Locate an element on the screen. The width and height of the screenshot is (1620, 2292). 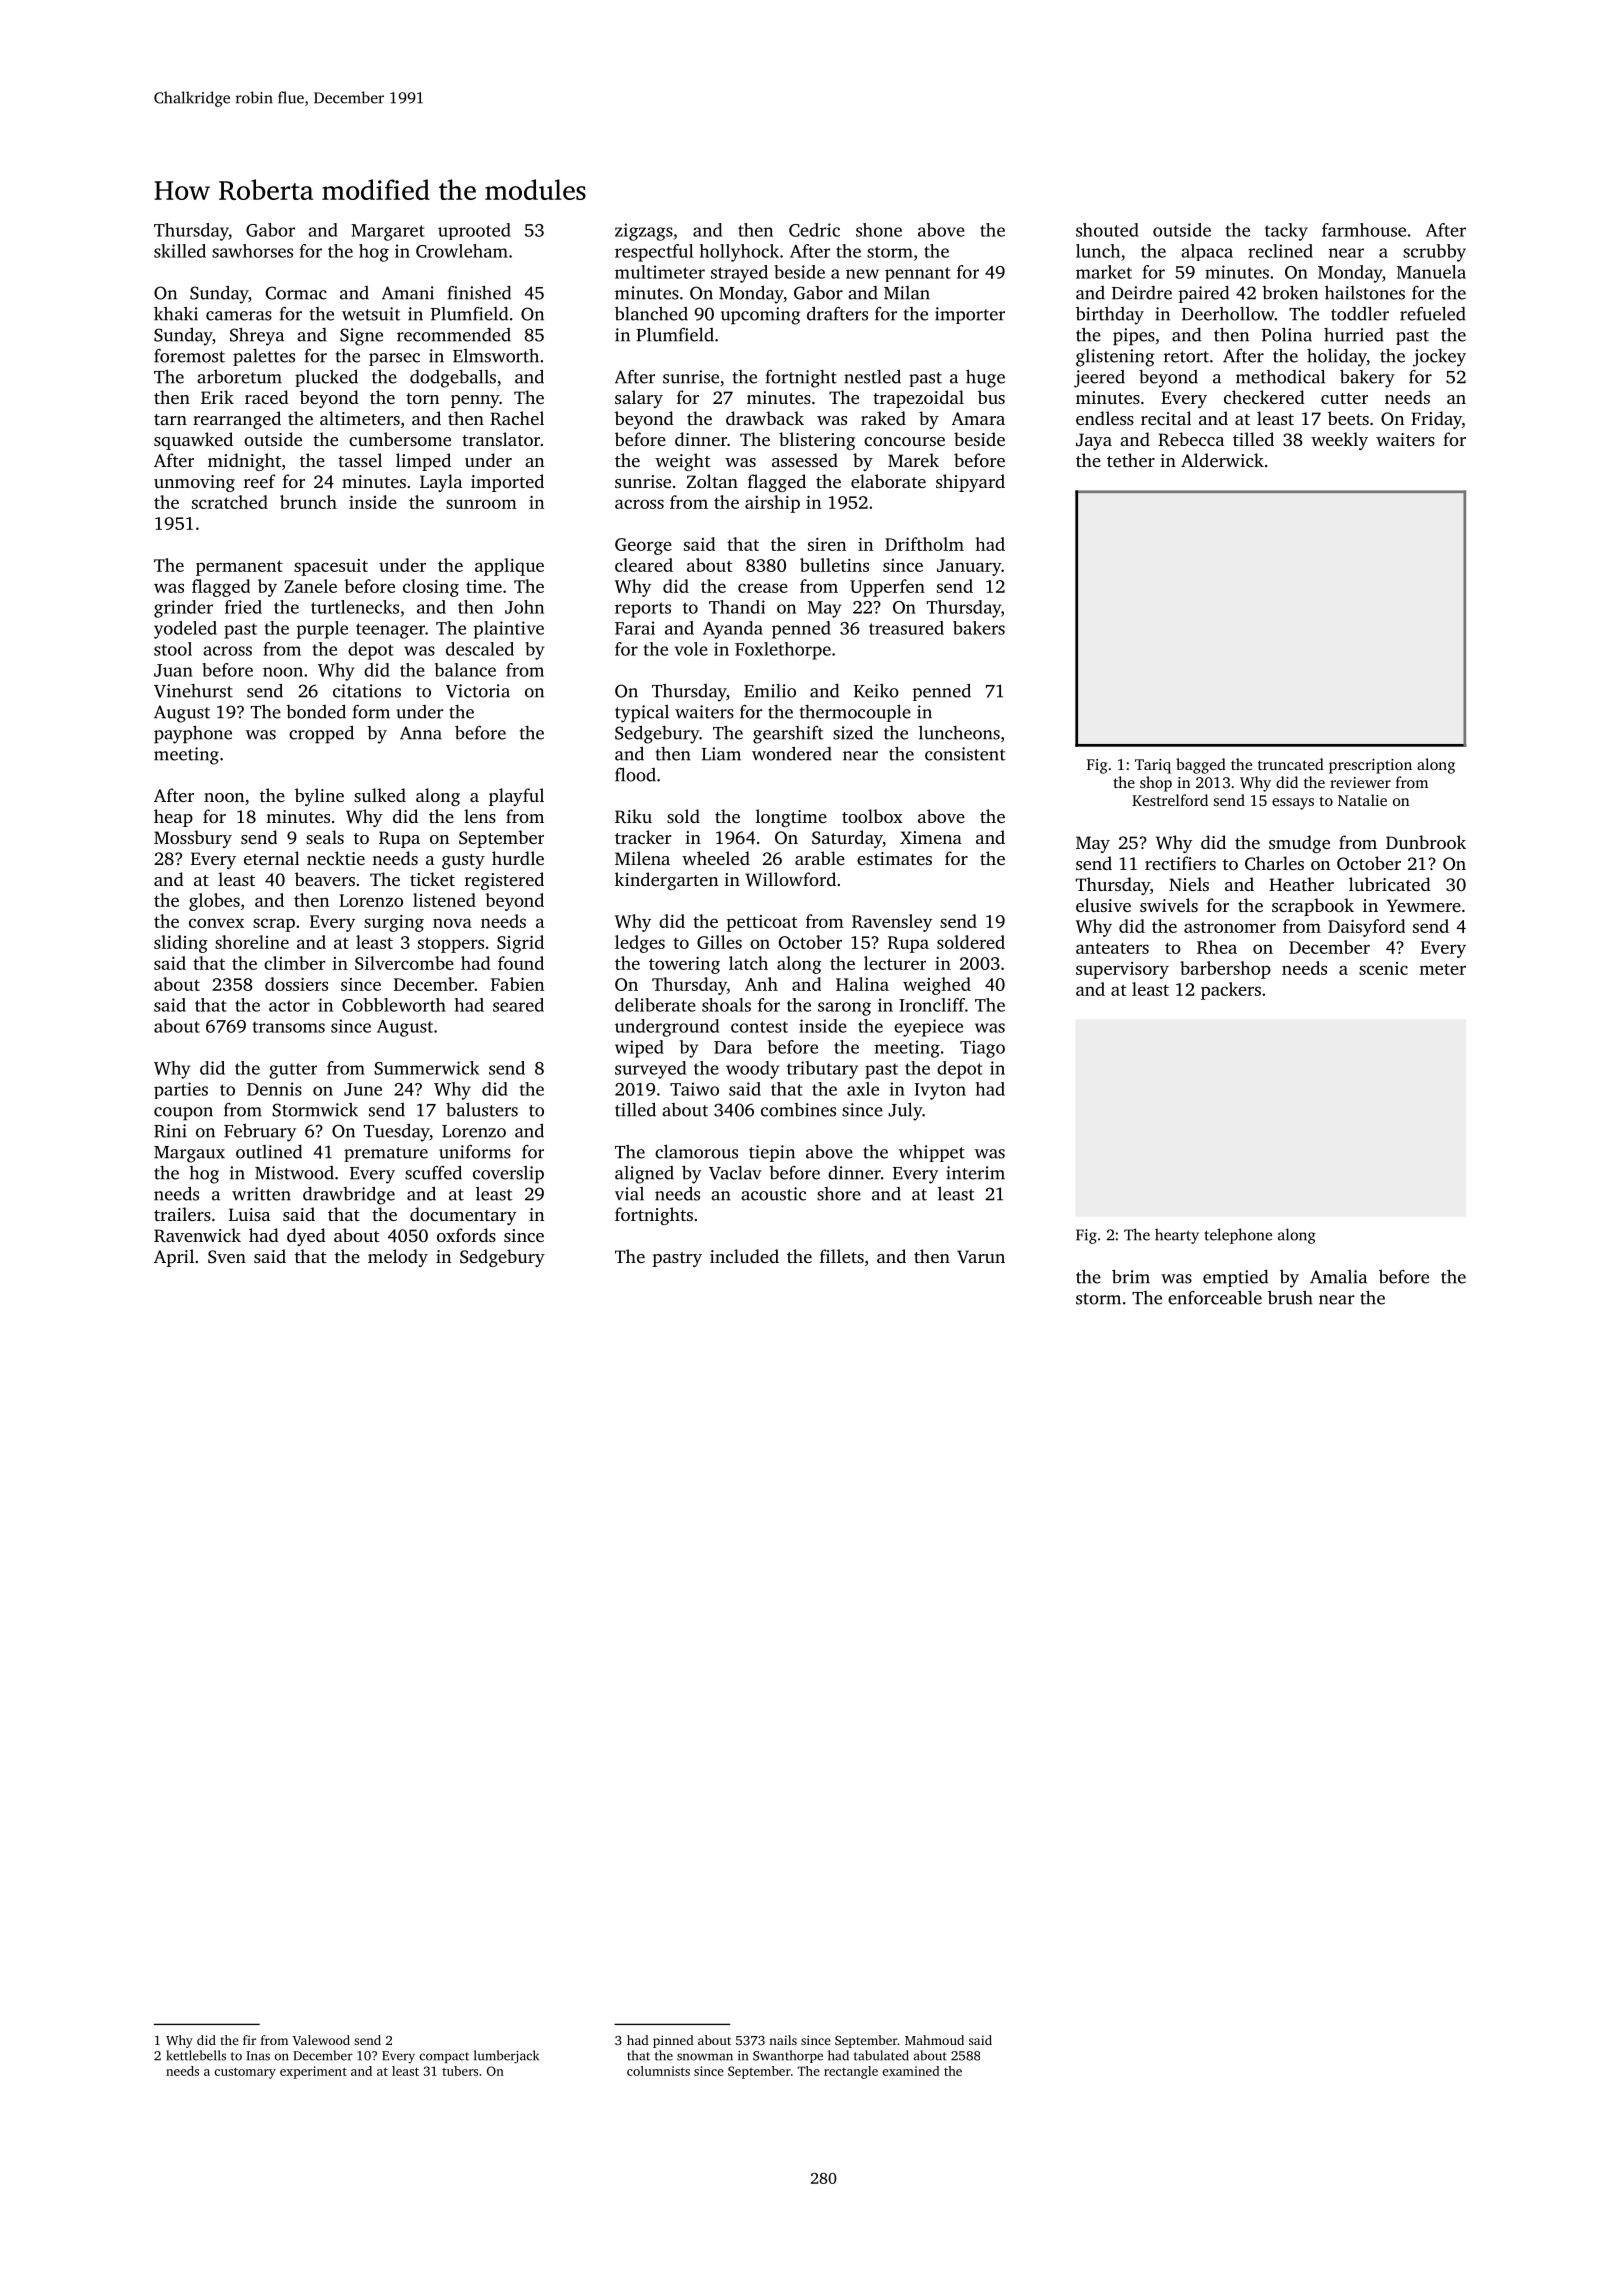
Sven is located at coordinates (227, 1257).
